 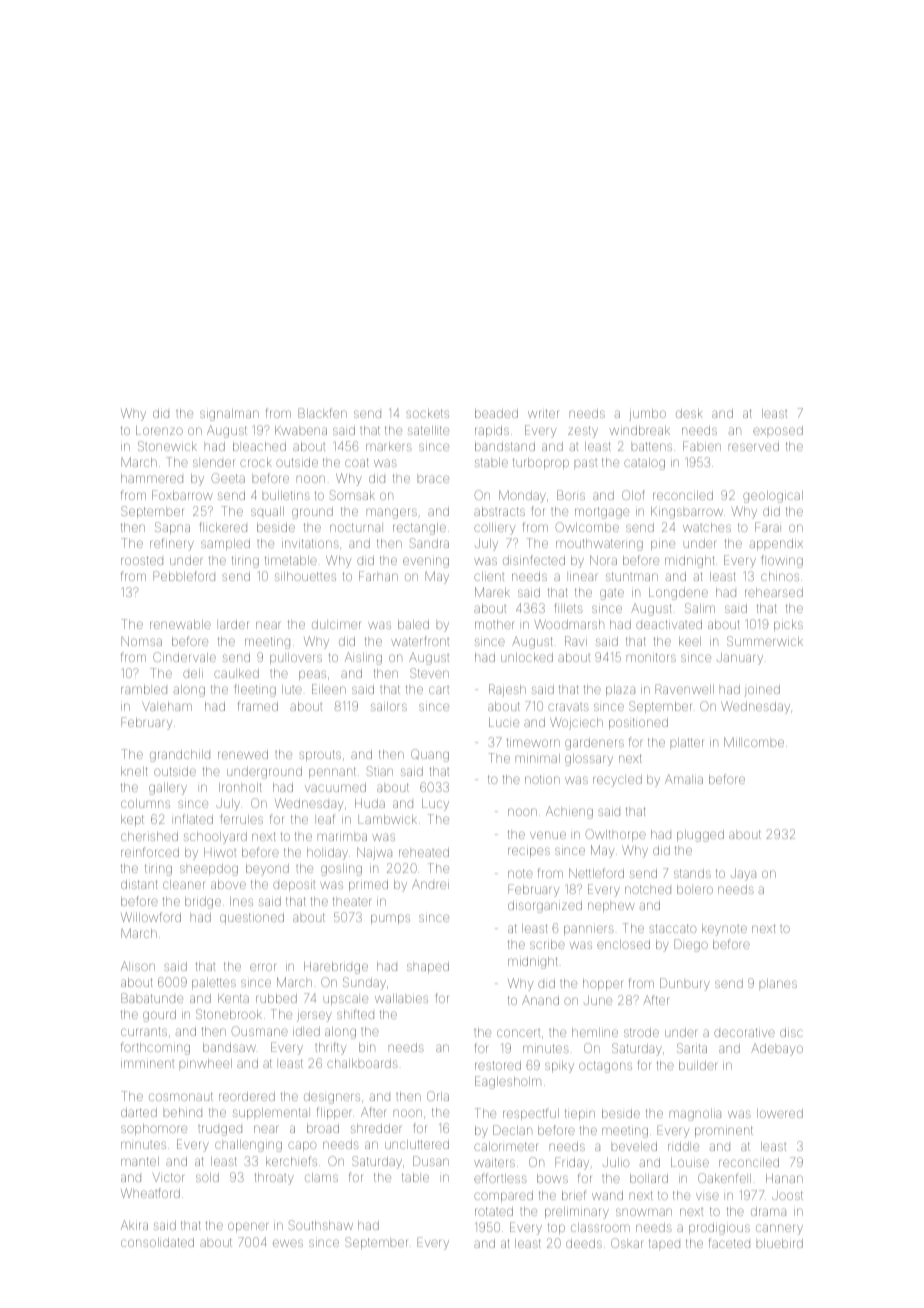 I want to click on evening, so click(x=426, y=562).
